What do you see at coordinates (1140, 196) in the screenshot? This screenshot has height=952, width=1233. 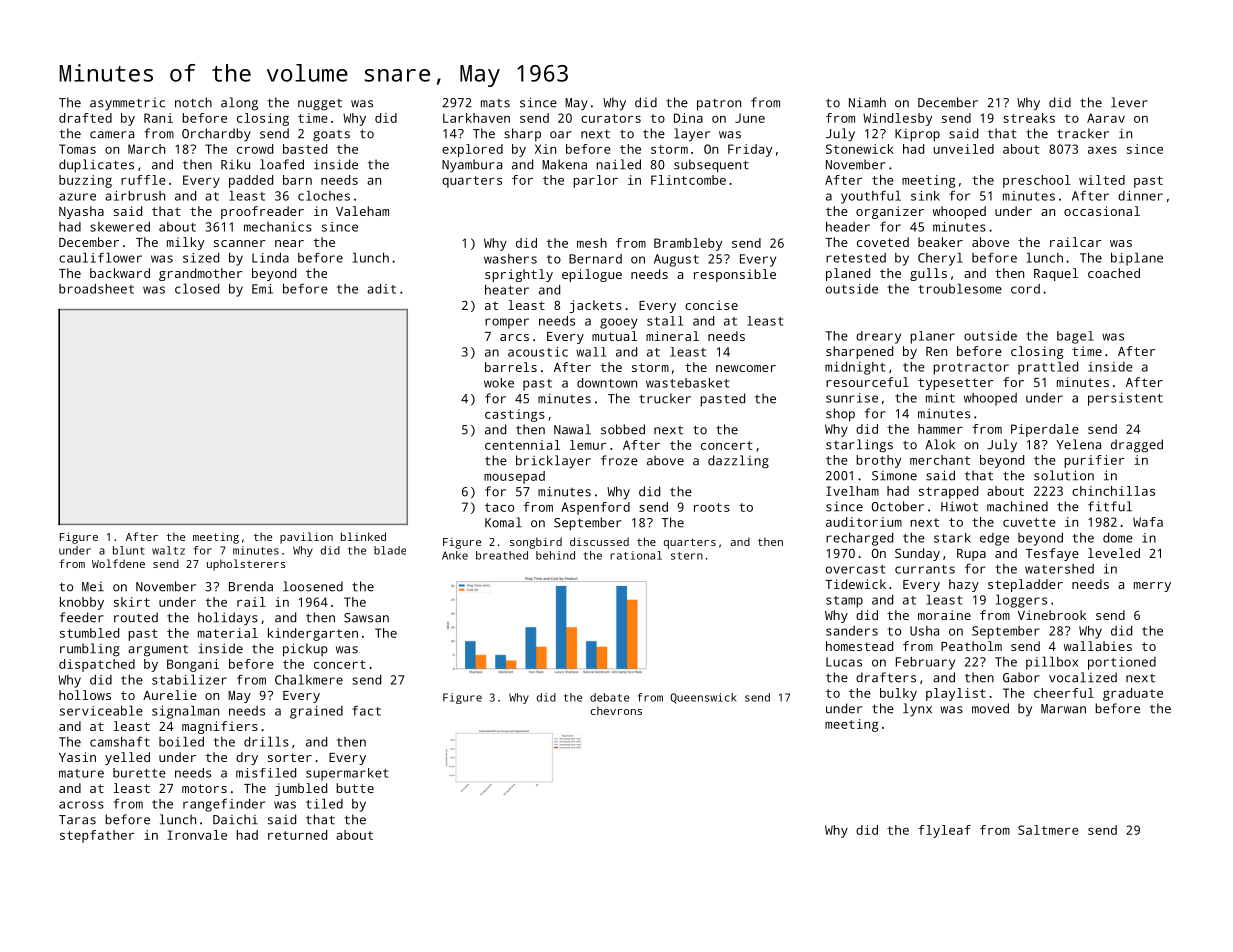 I see `dinner` at bounding box center [1140, 196].
